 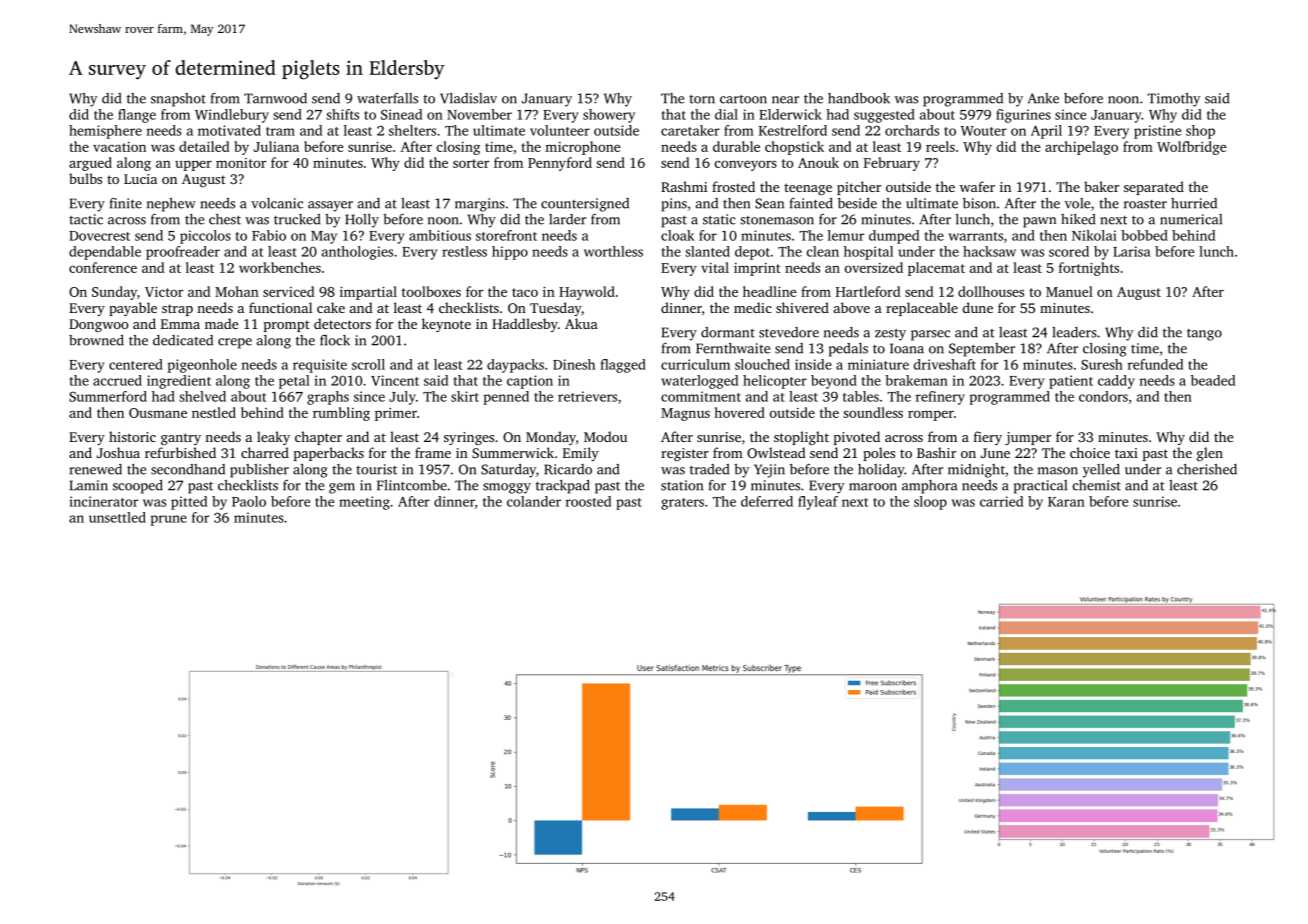 I want to click on jumper, so click(x=1028, y=438).
